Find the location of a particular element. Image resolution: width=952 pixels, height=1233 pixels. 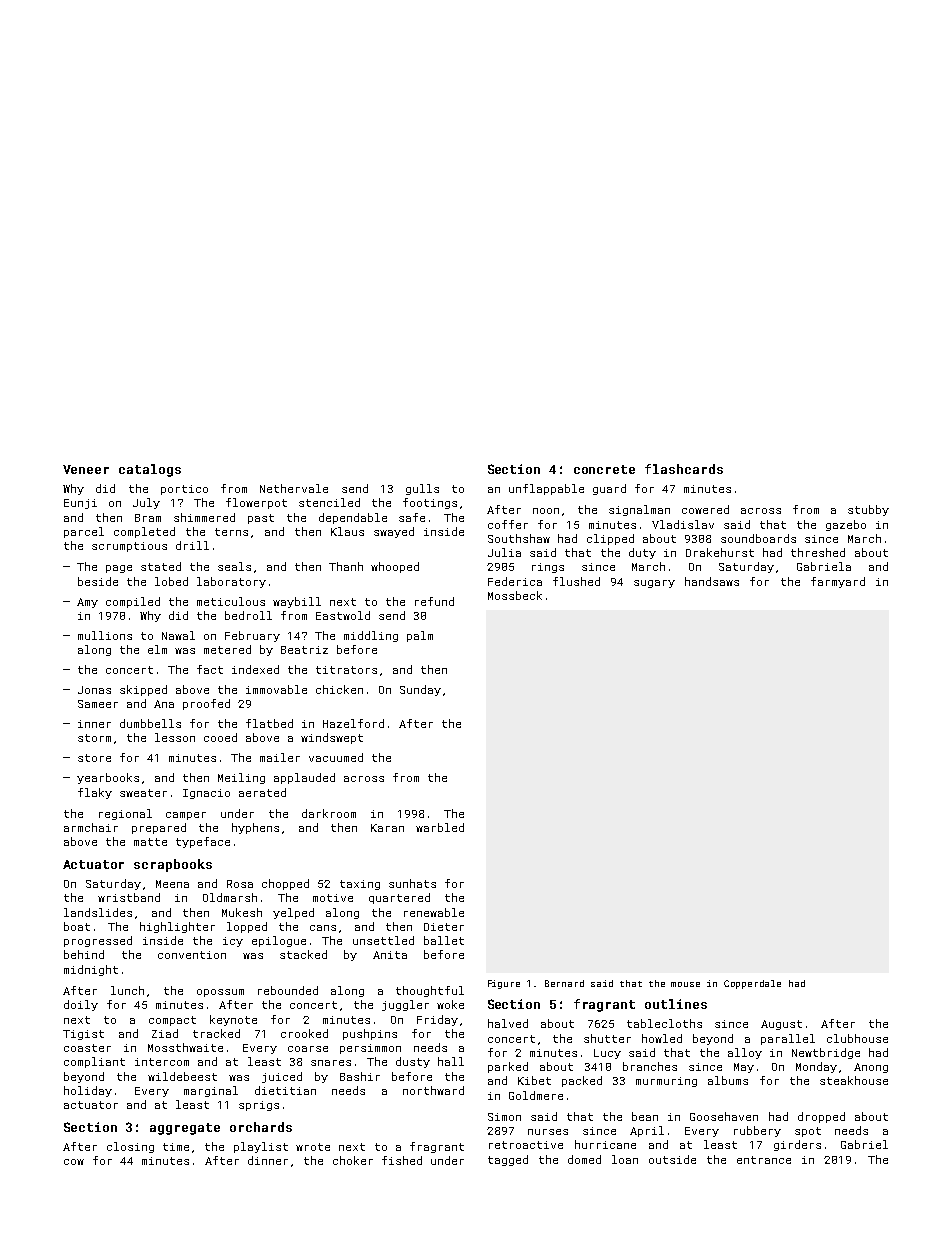

domed is located at coordinates (584, 1159).
